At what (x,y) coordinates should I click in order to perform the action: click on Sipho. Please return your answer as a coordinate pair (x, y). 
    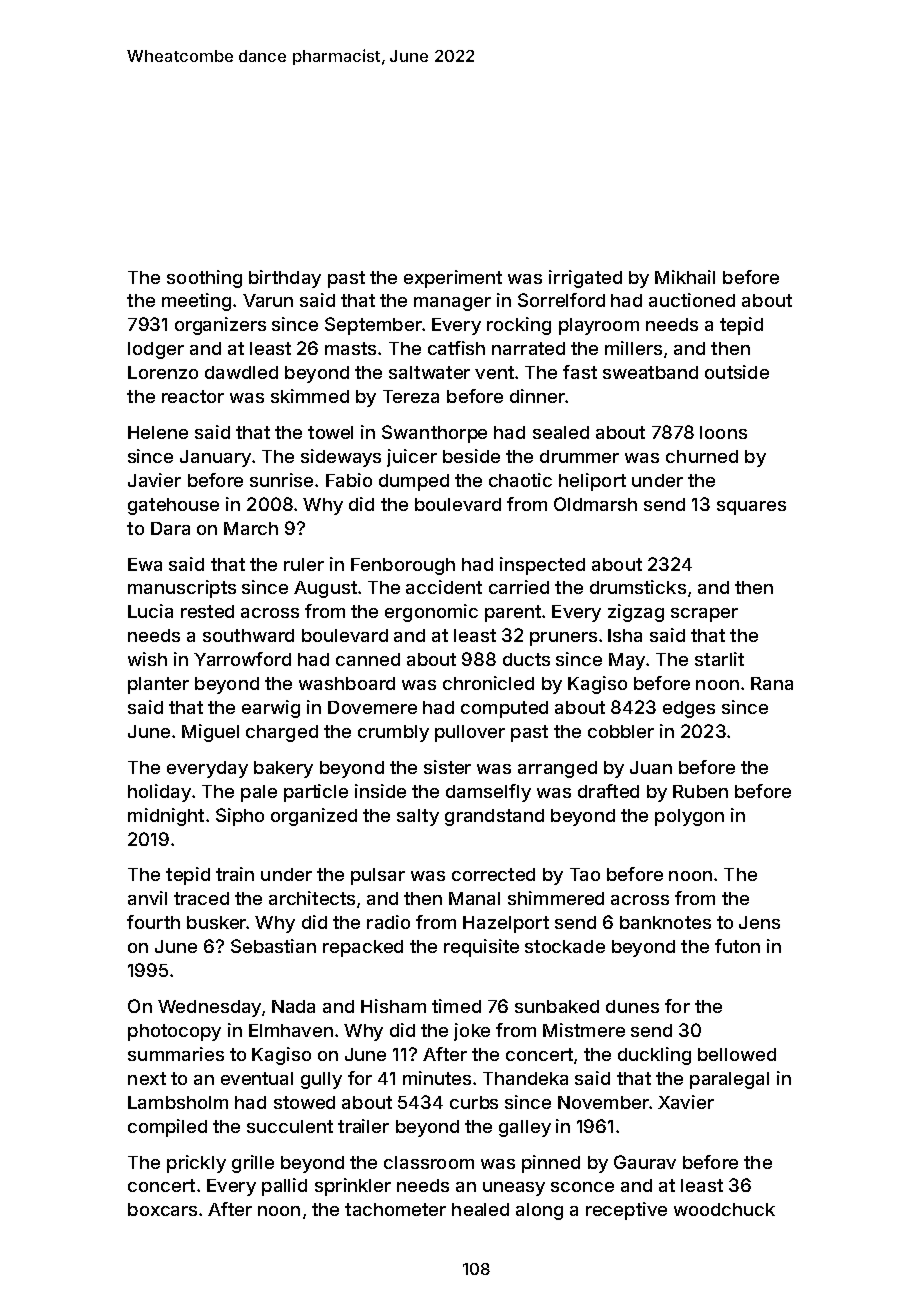
    Looking at the image, I should click on (240, 817).
